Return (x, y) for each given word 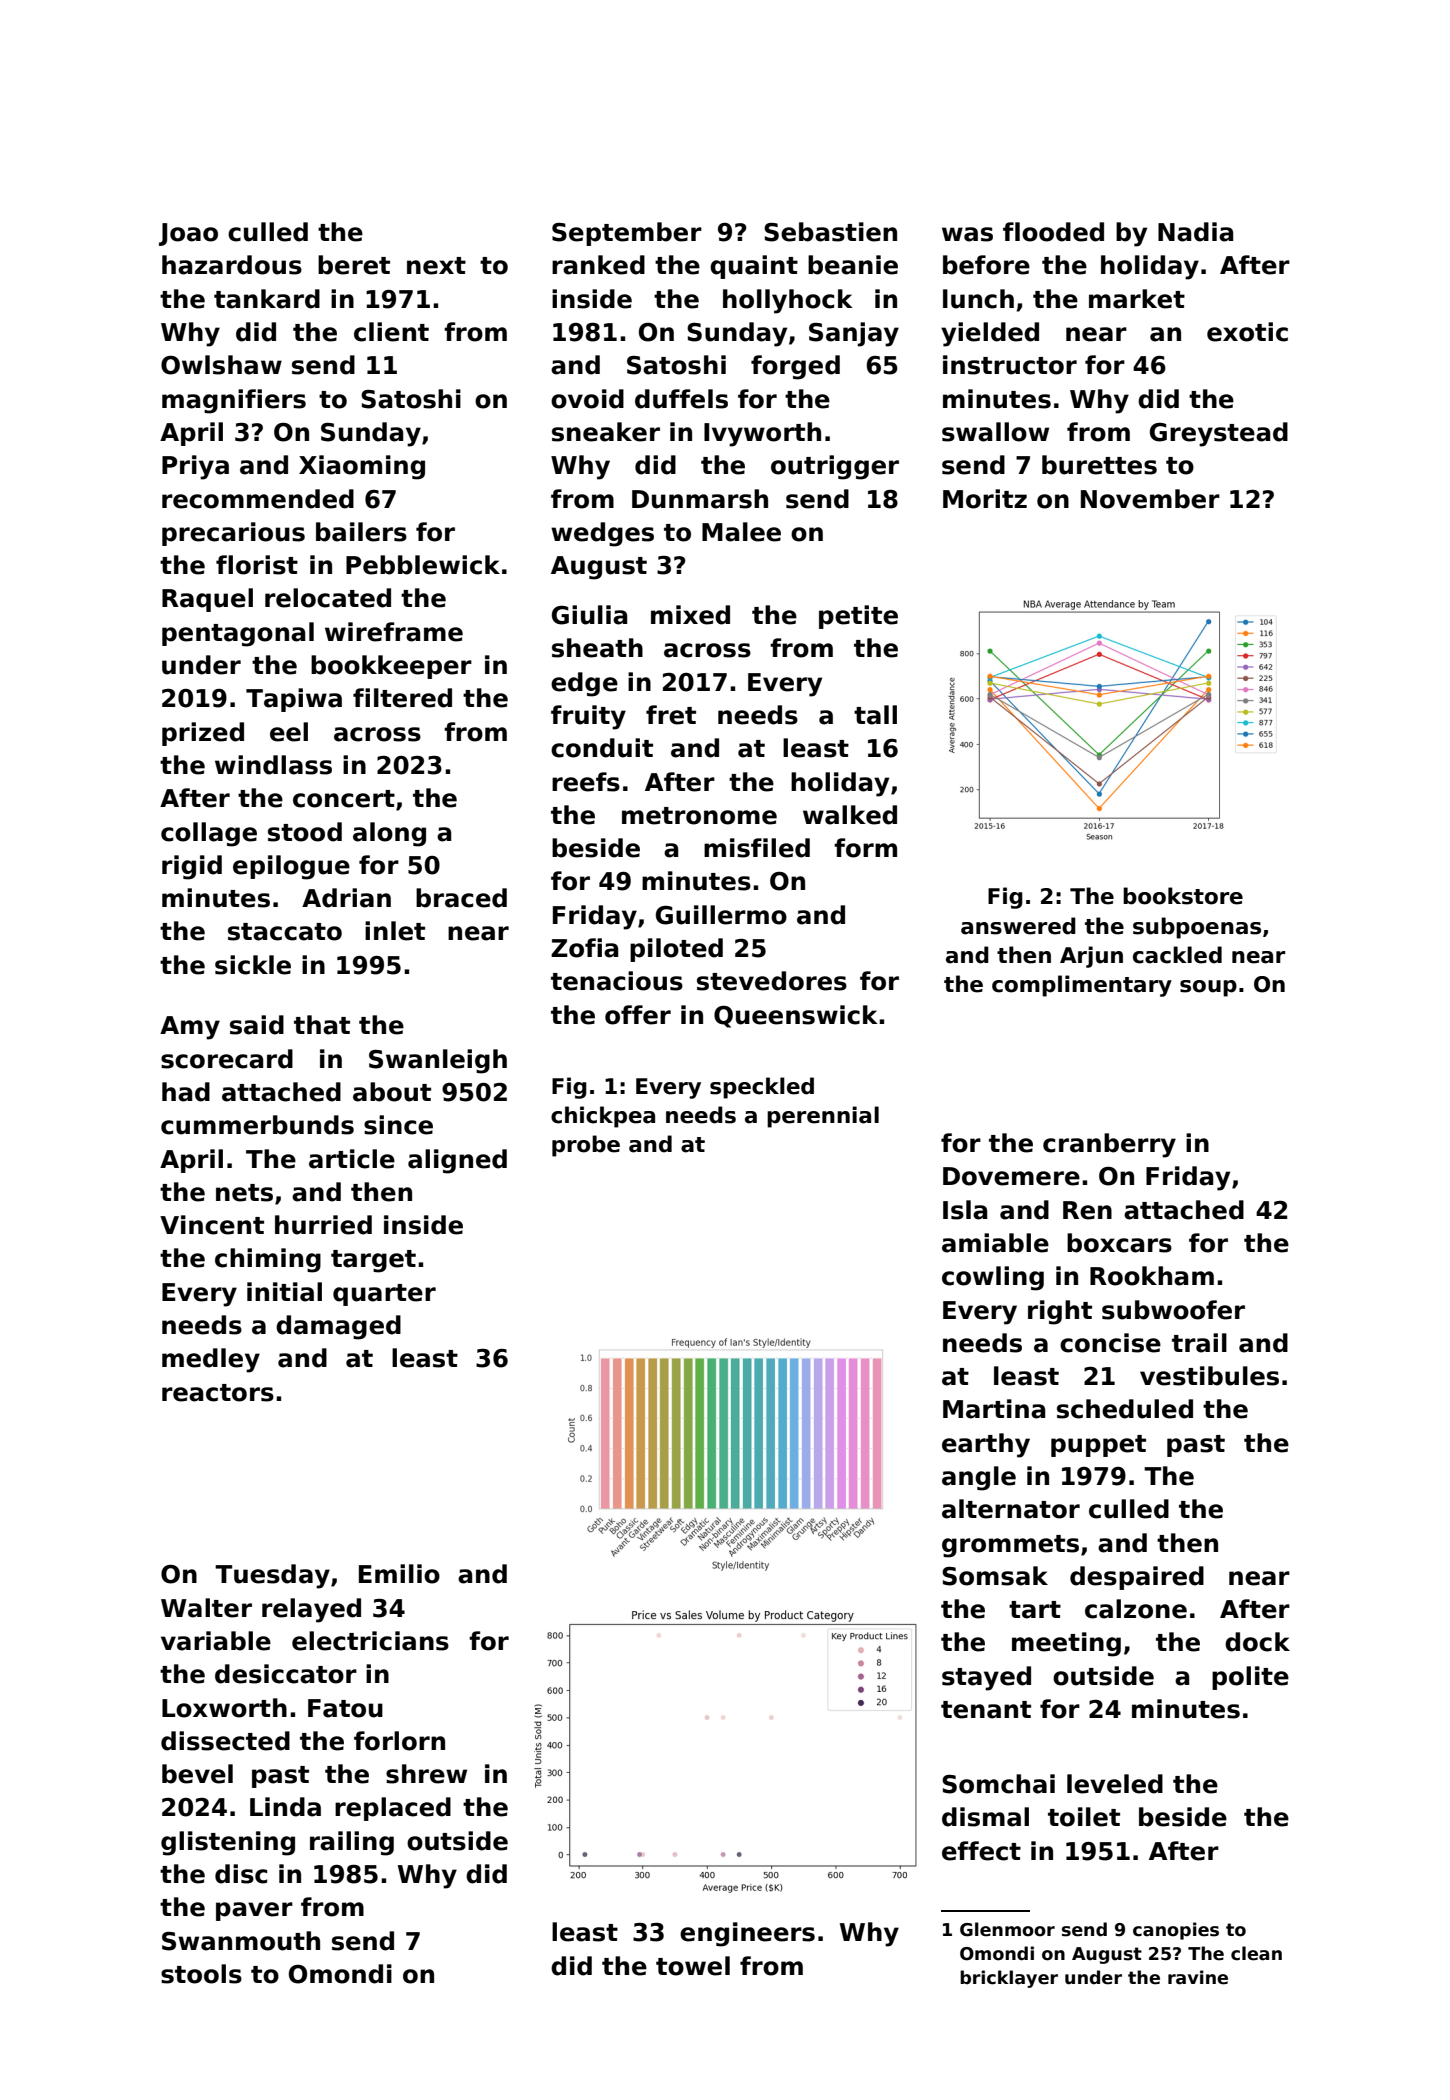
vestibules (1209, 1376)
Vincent (212, 1225)
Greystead (1219, 434)
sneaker (606, 432)
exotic (1247, 332)
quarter (384, 1295)
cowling (993, 1278)
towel (693, 1966)
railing (352, 1843)
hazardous (232, 265)
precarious (233, 534)
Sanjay (854, 334)
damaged (338, 1327)
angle (979, 1478)
